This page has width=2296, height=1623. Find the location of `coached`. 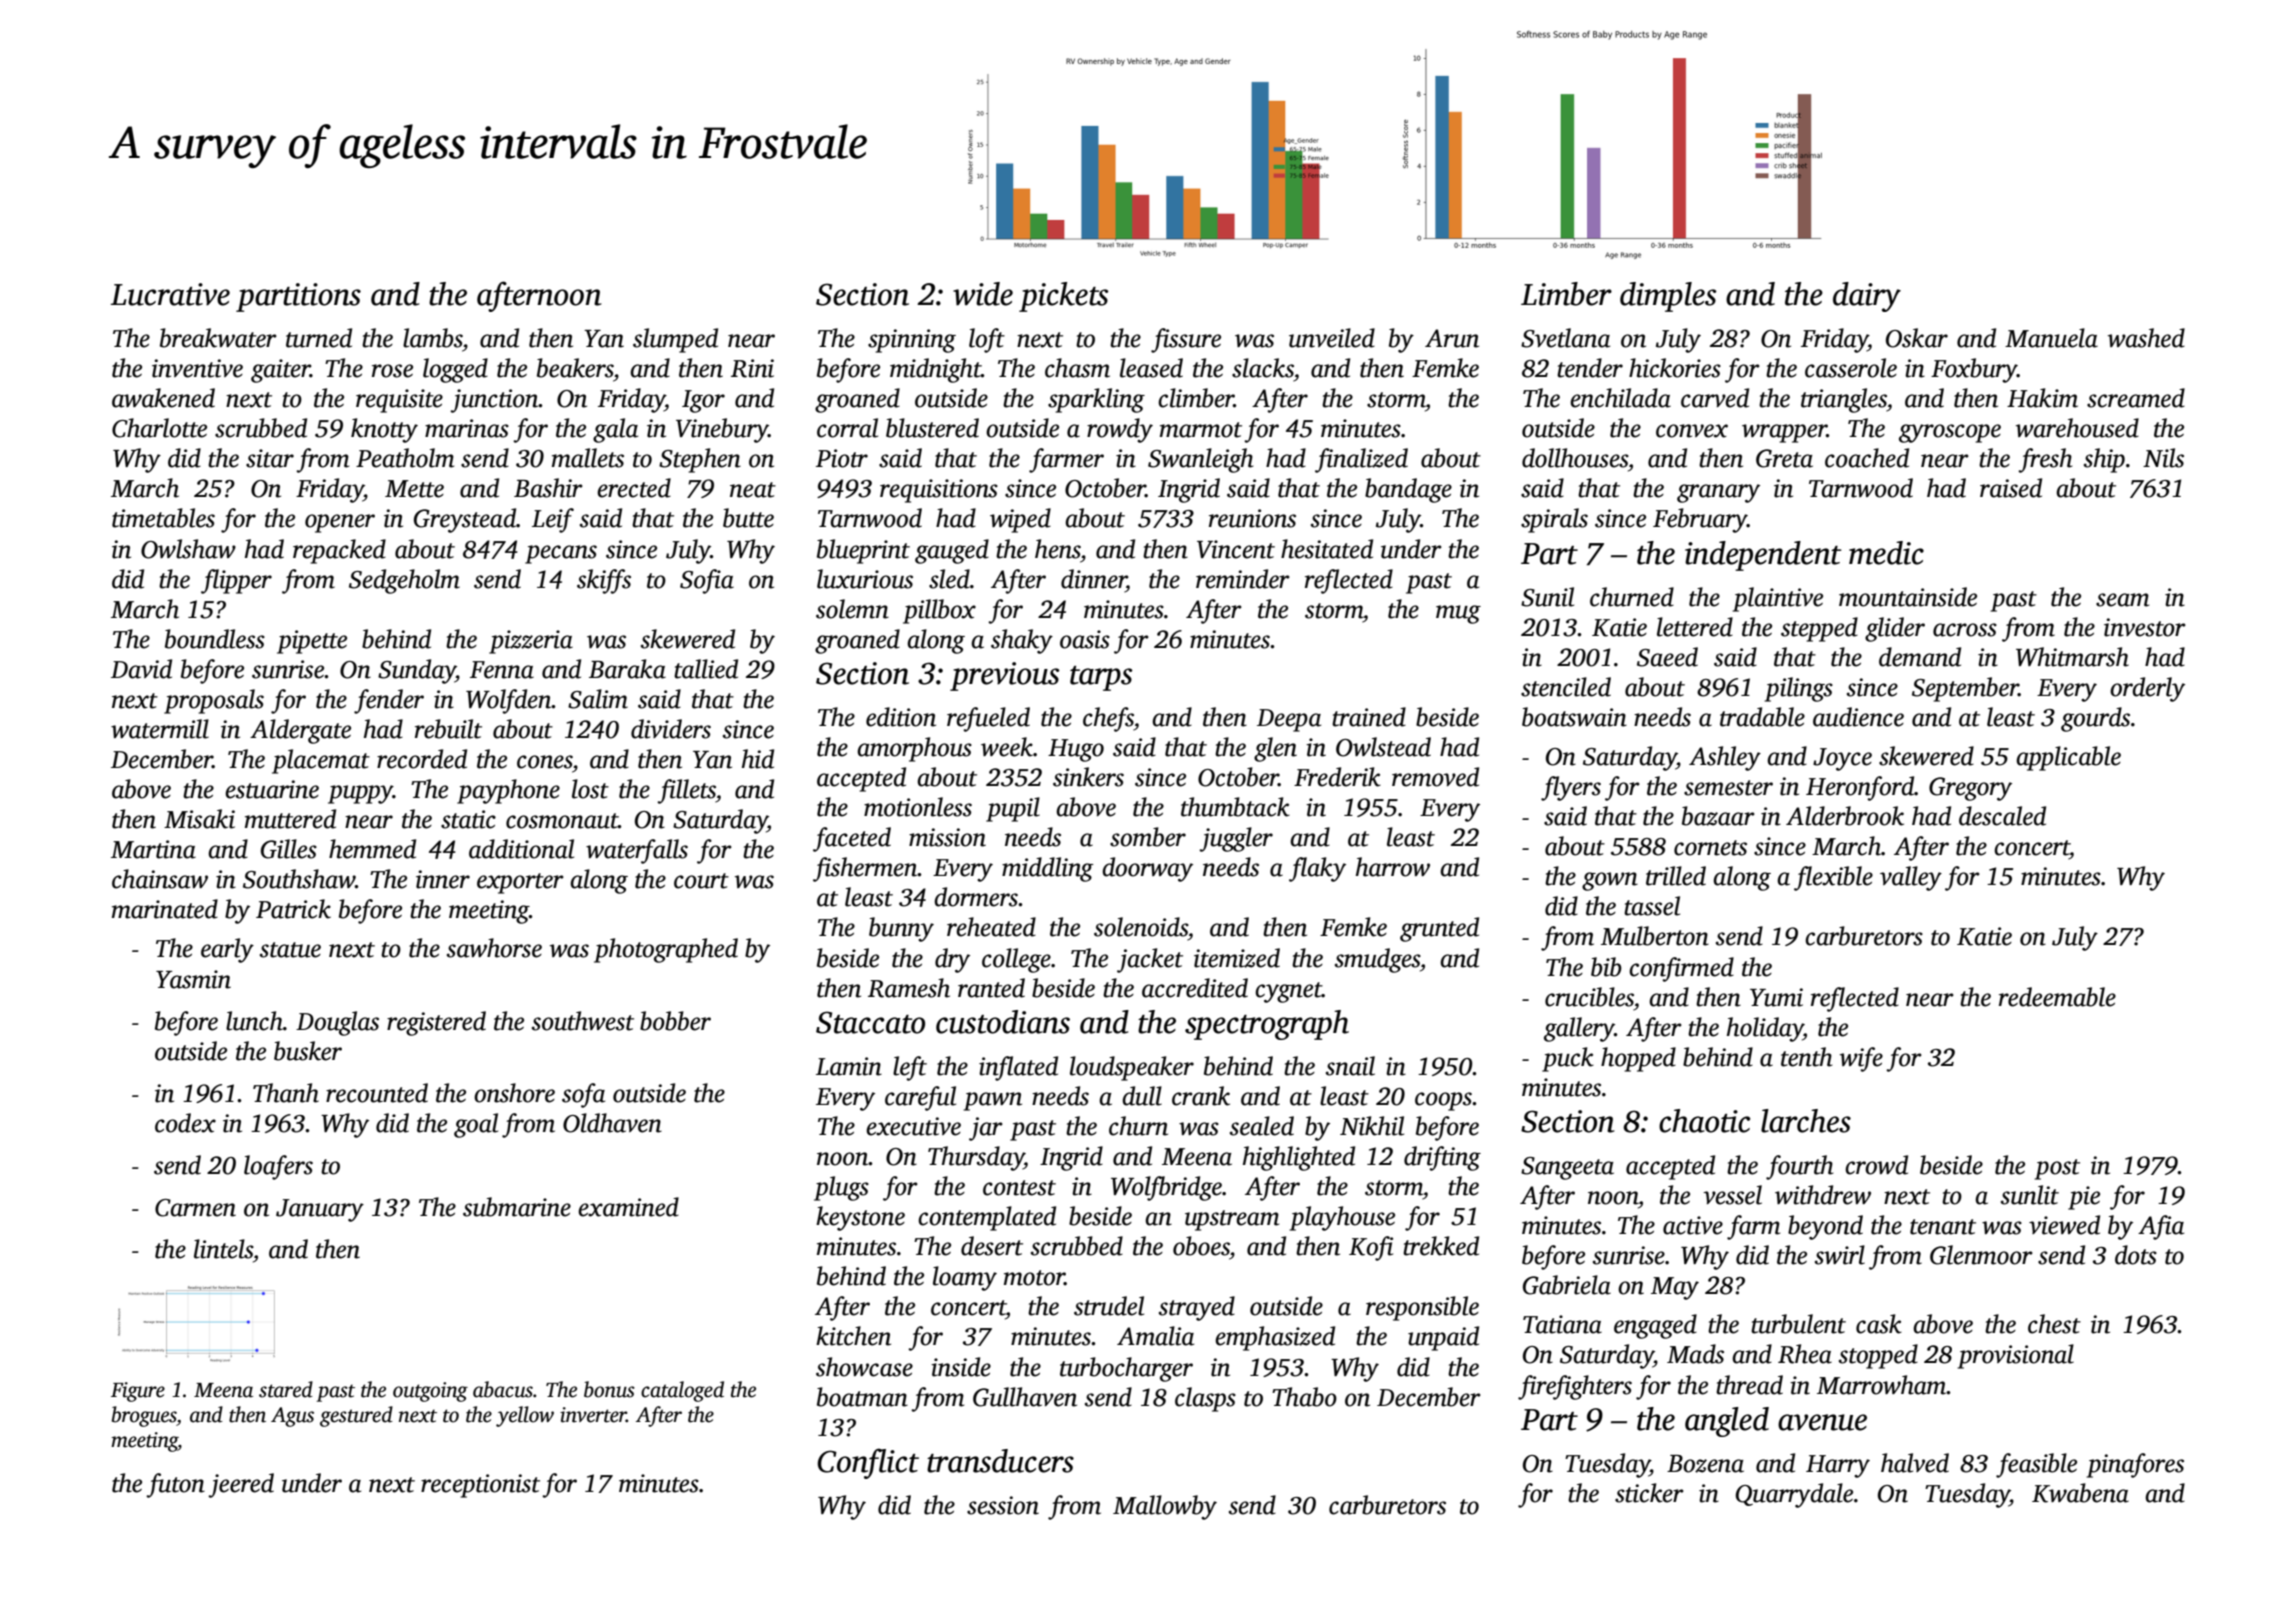

coached is located at coordinates (1867, 458).
